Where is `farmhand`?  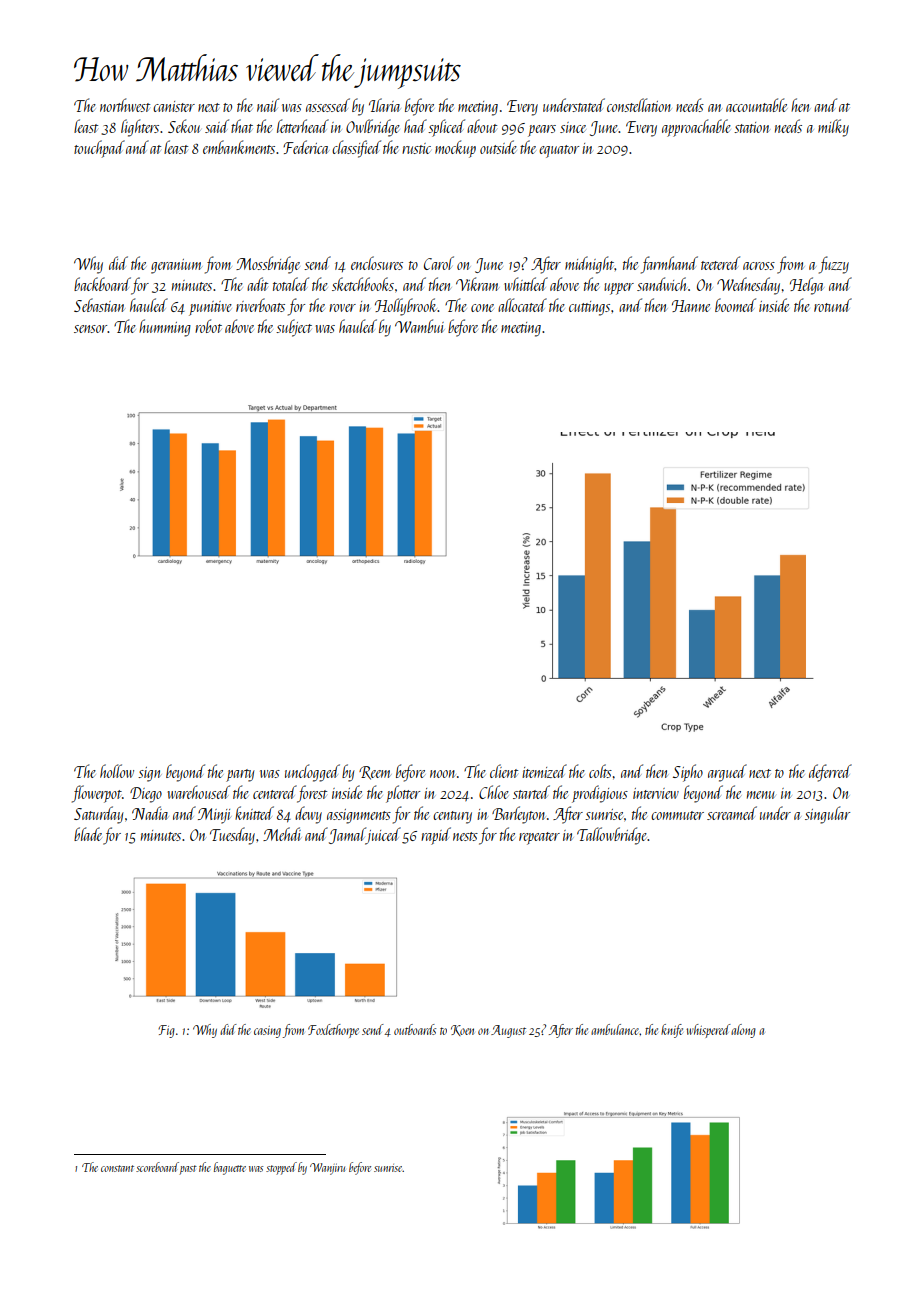
farmhand is located at coordinates (669, 265).
